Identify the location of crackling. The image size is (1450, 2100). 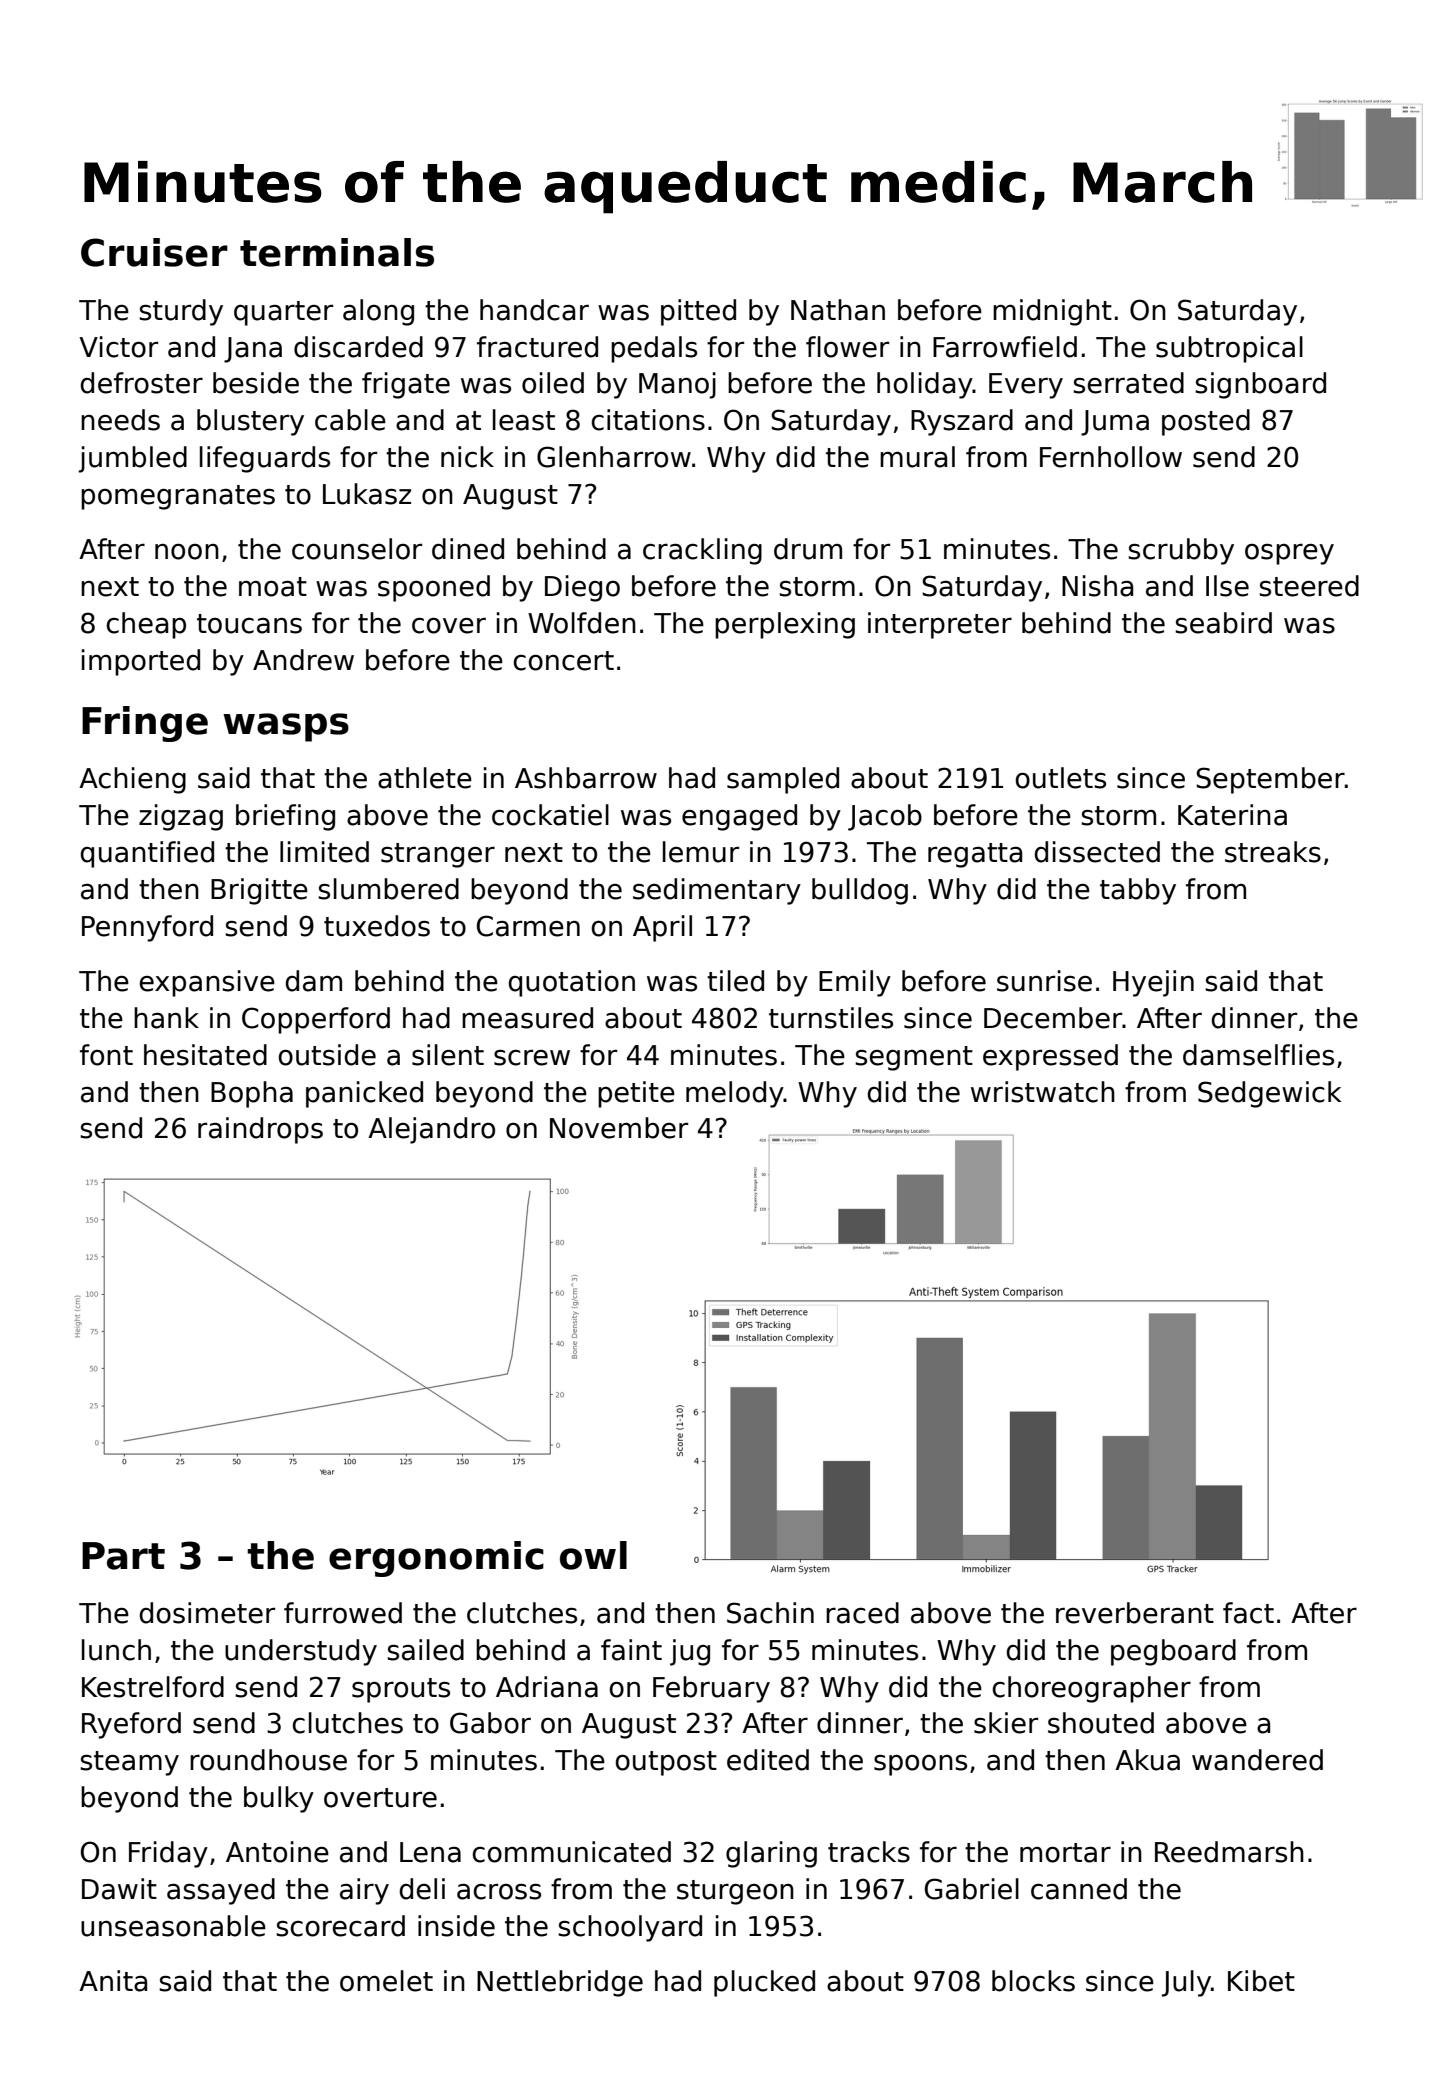
(702, 551).
